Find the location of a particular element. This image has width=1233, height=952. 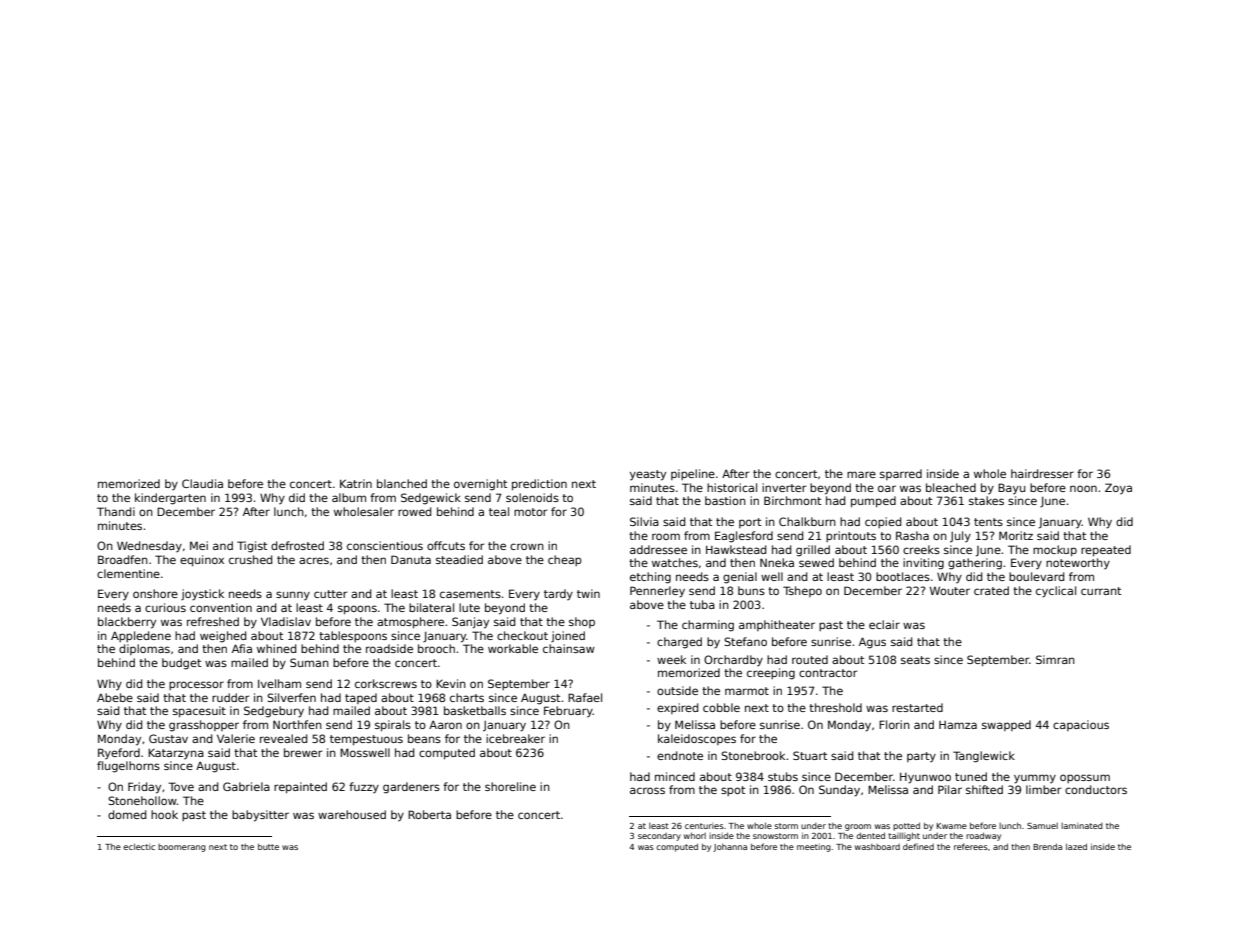

tents is located at coordinates (988, 522).
